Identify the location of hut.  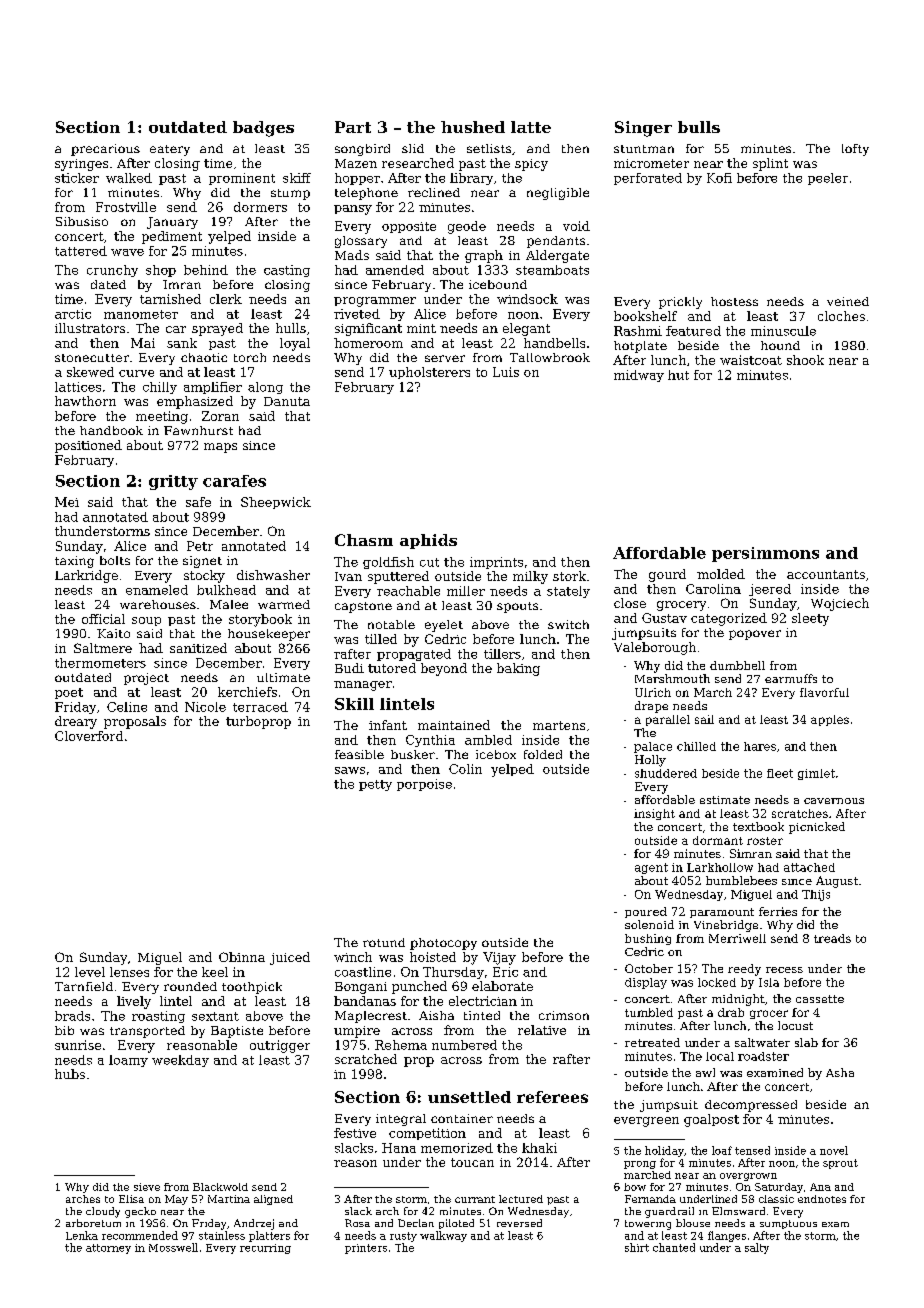
(678, 375).
